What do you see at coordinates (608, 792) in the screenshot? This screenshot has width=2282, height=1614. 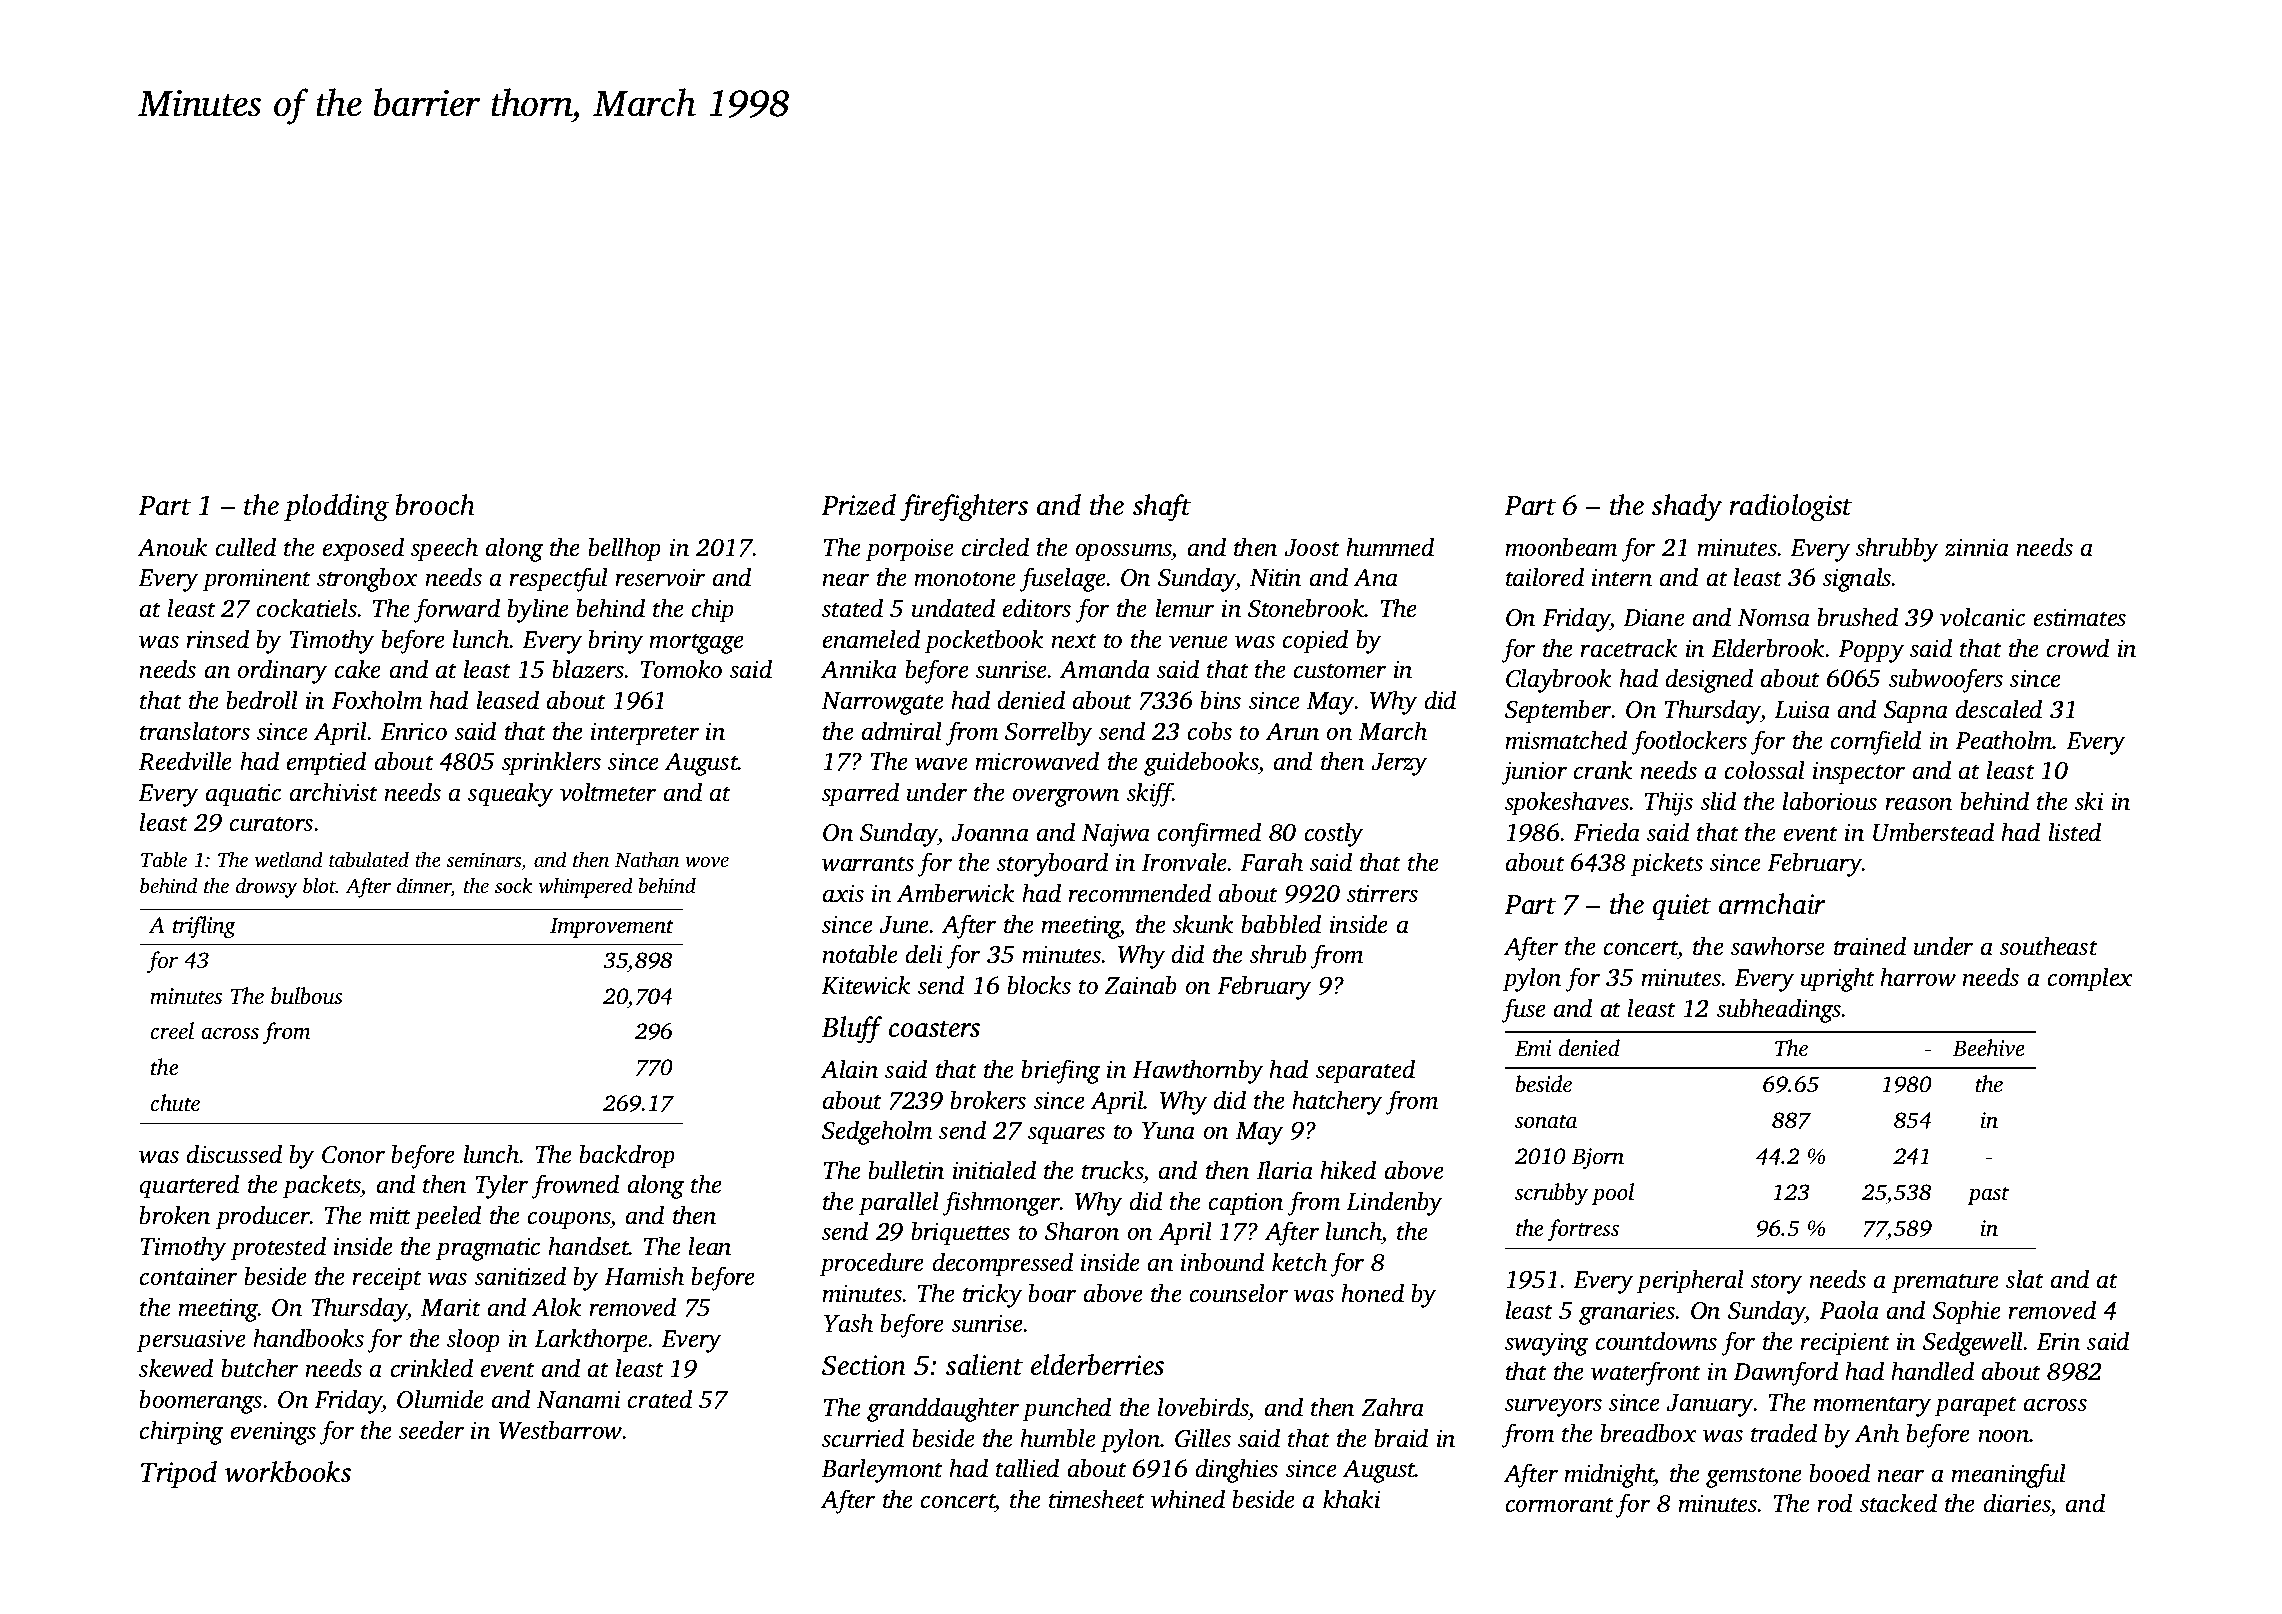 I see `voltmeter` at bounding box center [608, 792].
